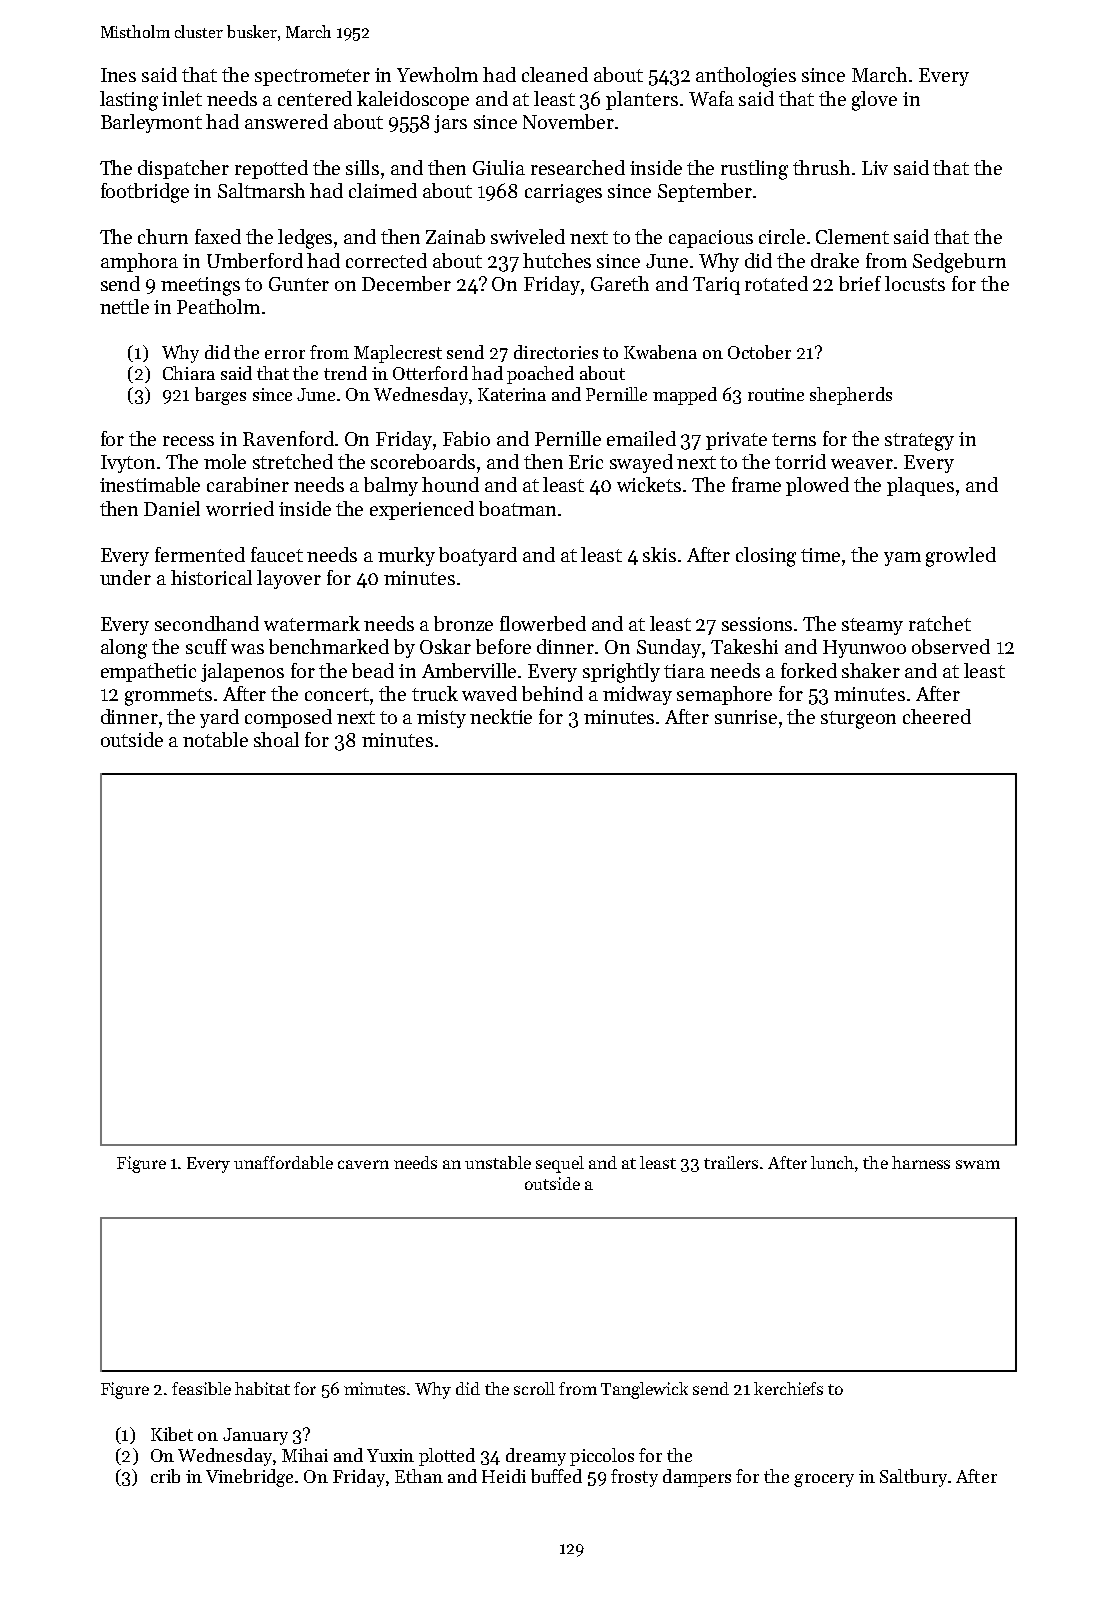 This screenshot has width=1117, height=1617. I want to click on Liv, so click(875, 168).
